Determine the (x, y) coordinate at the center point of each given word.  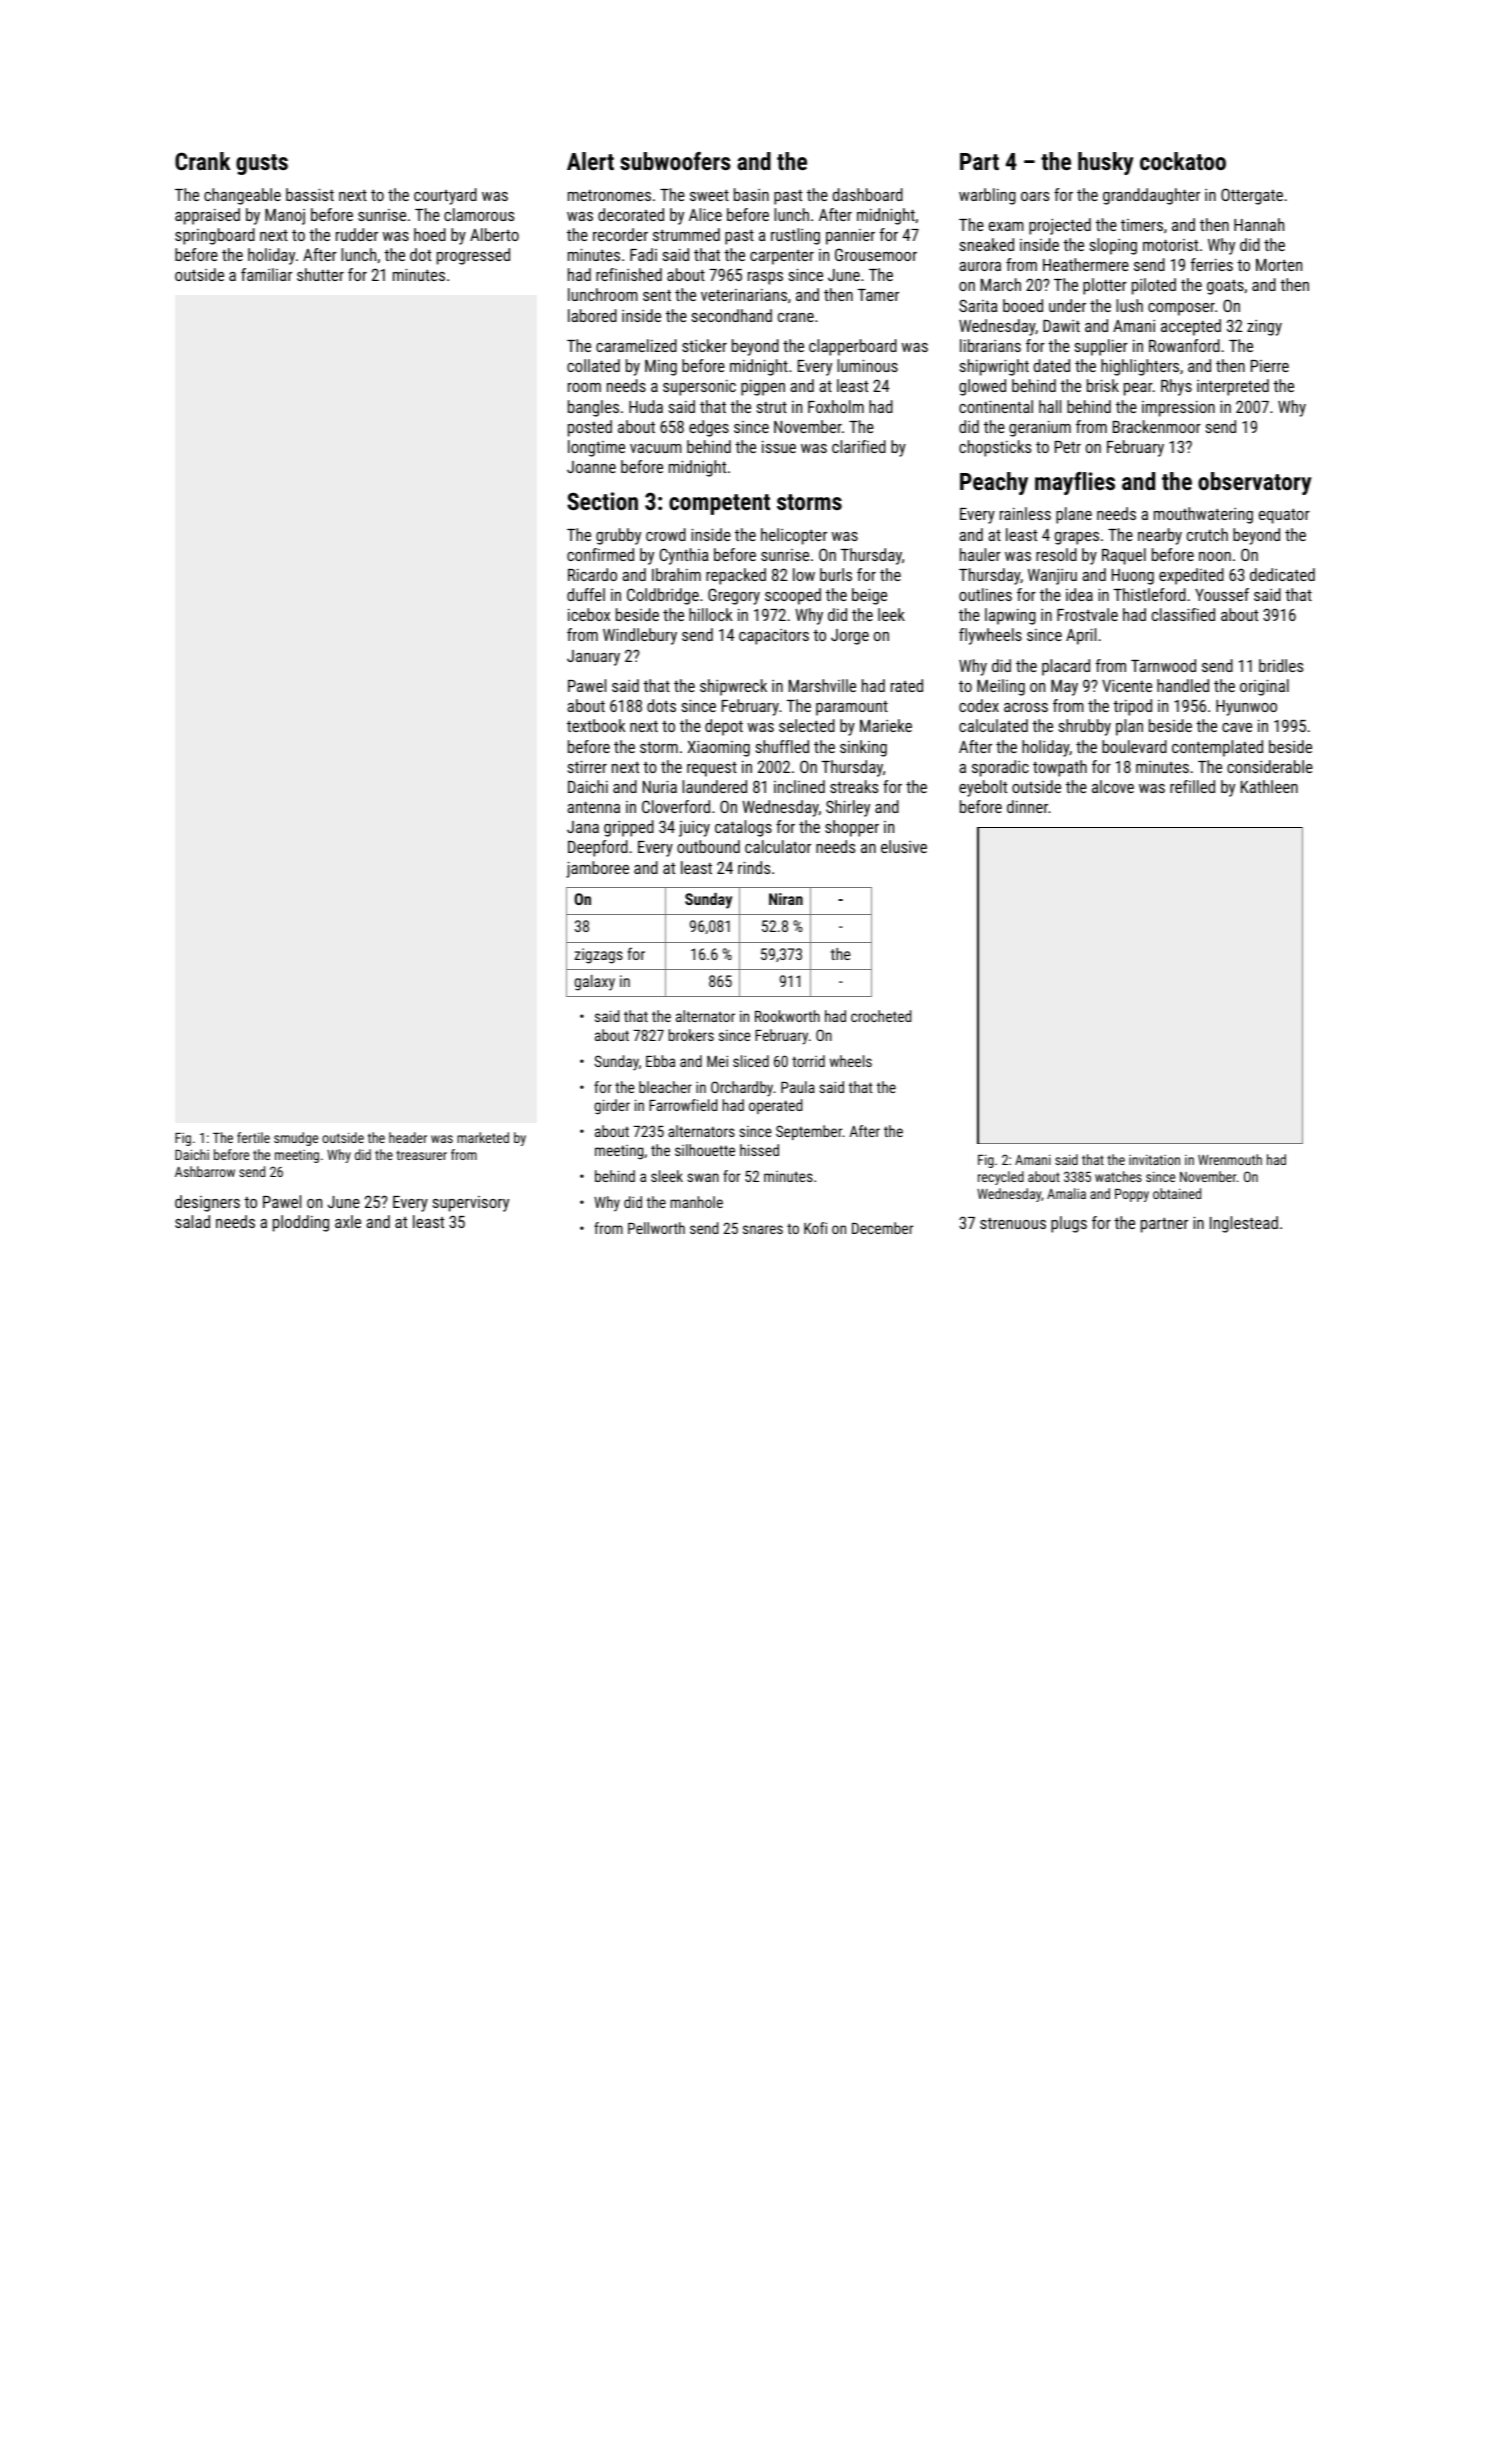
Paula (798, 1087)
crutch (1207, 534)
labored (592, 315)
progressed (473, 256)
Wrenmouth (1230, 1159)
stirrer (587, 766)
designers (207, 1203)
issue (779, 447)
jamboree (597, 869)
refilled (1192, 786)
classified (1183, 614)
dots (661, 705)
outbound (708, 846)
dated (1052, 365)
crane (796, 317)
